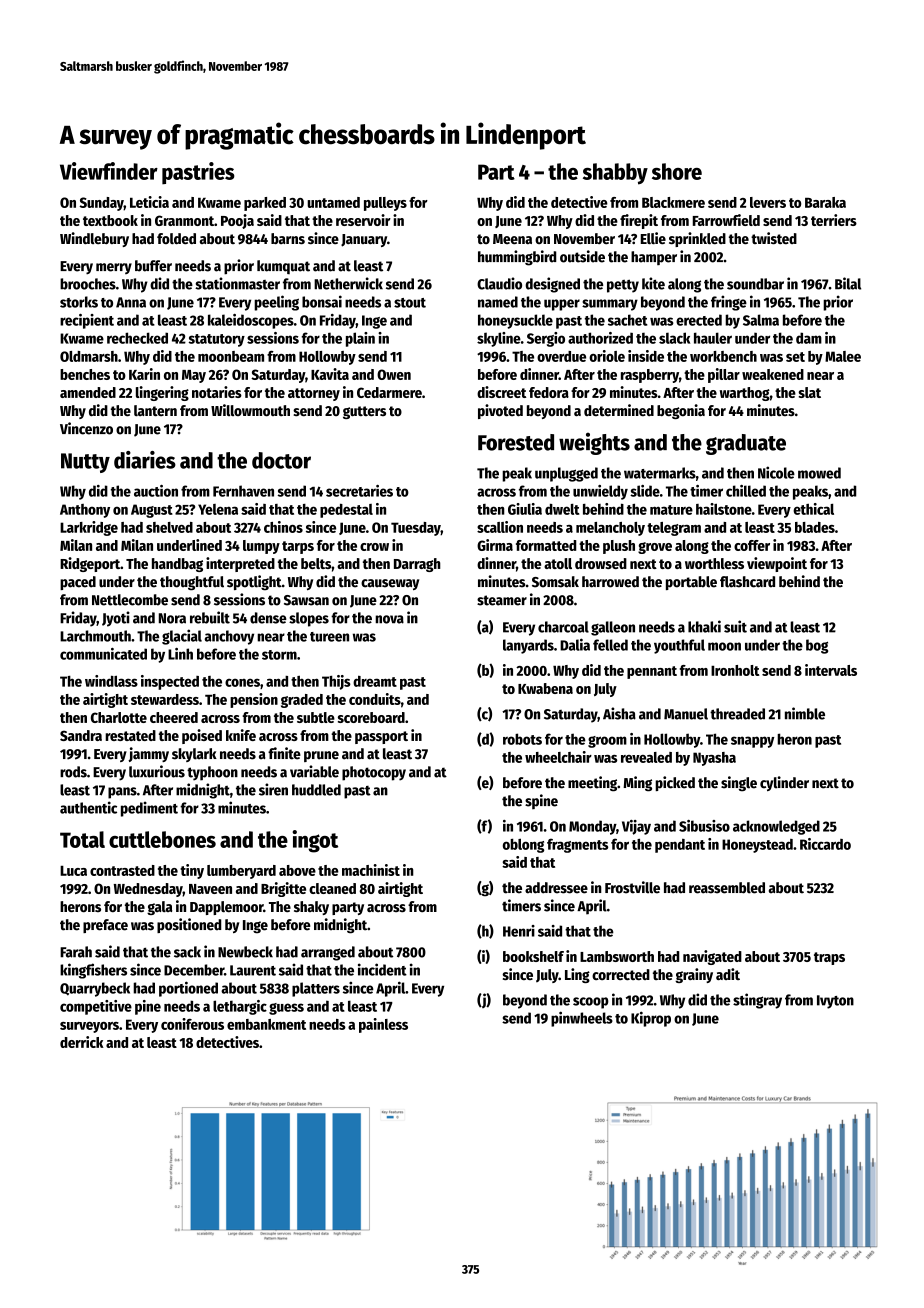 The width and height of the screenshot is (924, 1308). Describe the element at coordinates (89, 356) in the screenshot. I see `Oldmarsh` at that location.
